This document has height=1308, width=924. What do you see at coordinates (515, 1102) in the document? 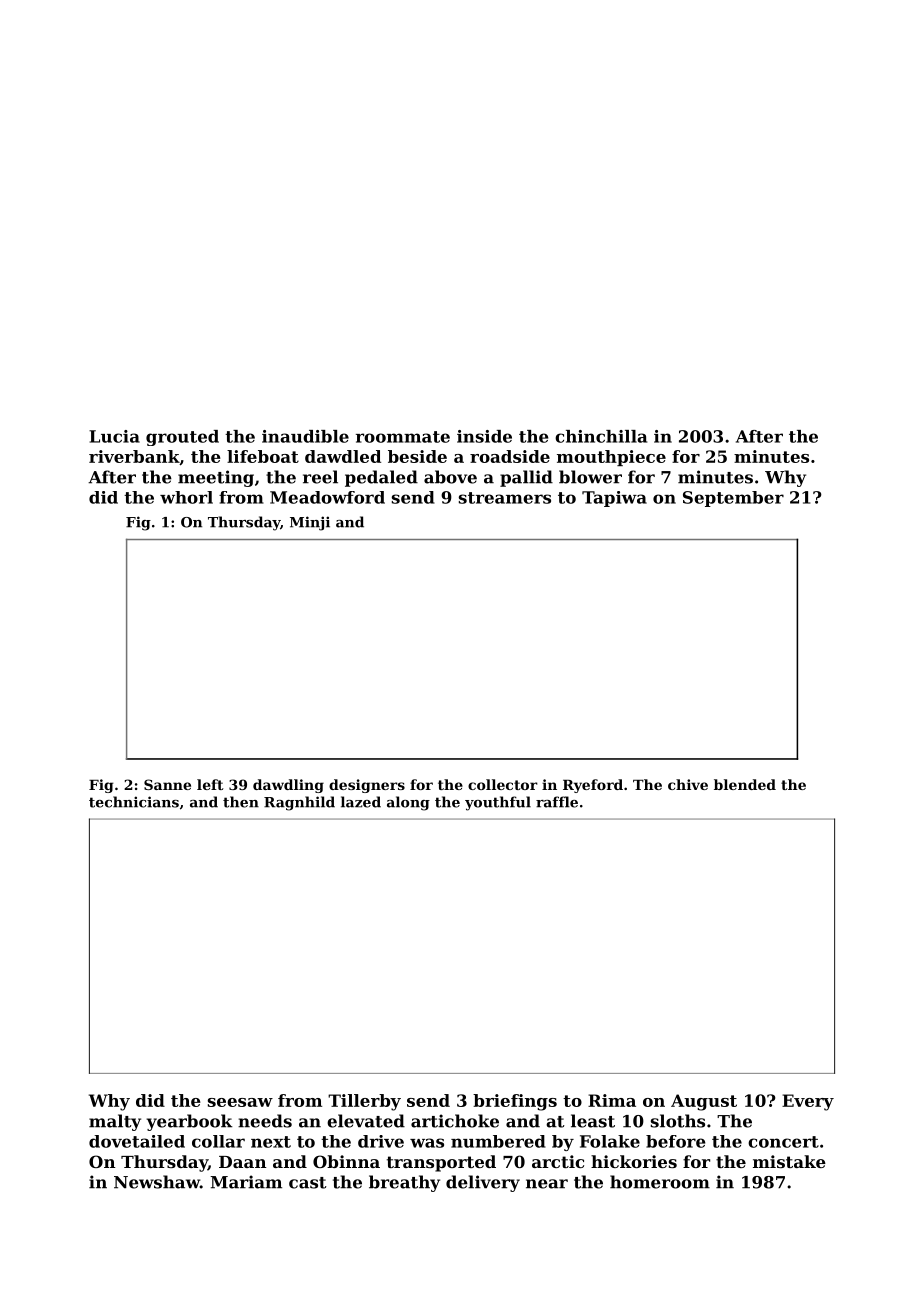
I see `briefings` at bounding box center [515, 1102].
